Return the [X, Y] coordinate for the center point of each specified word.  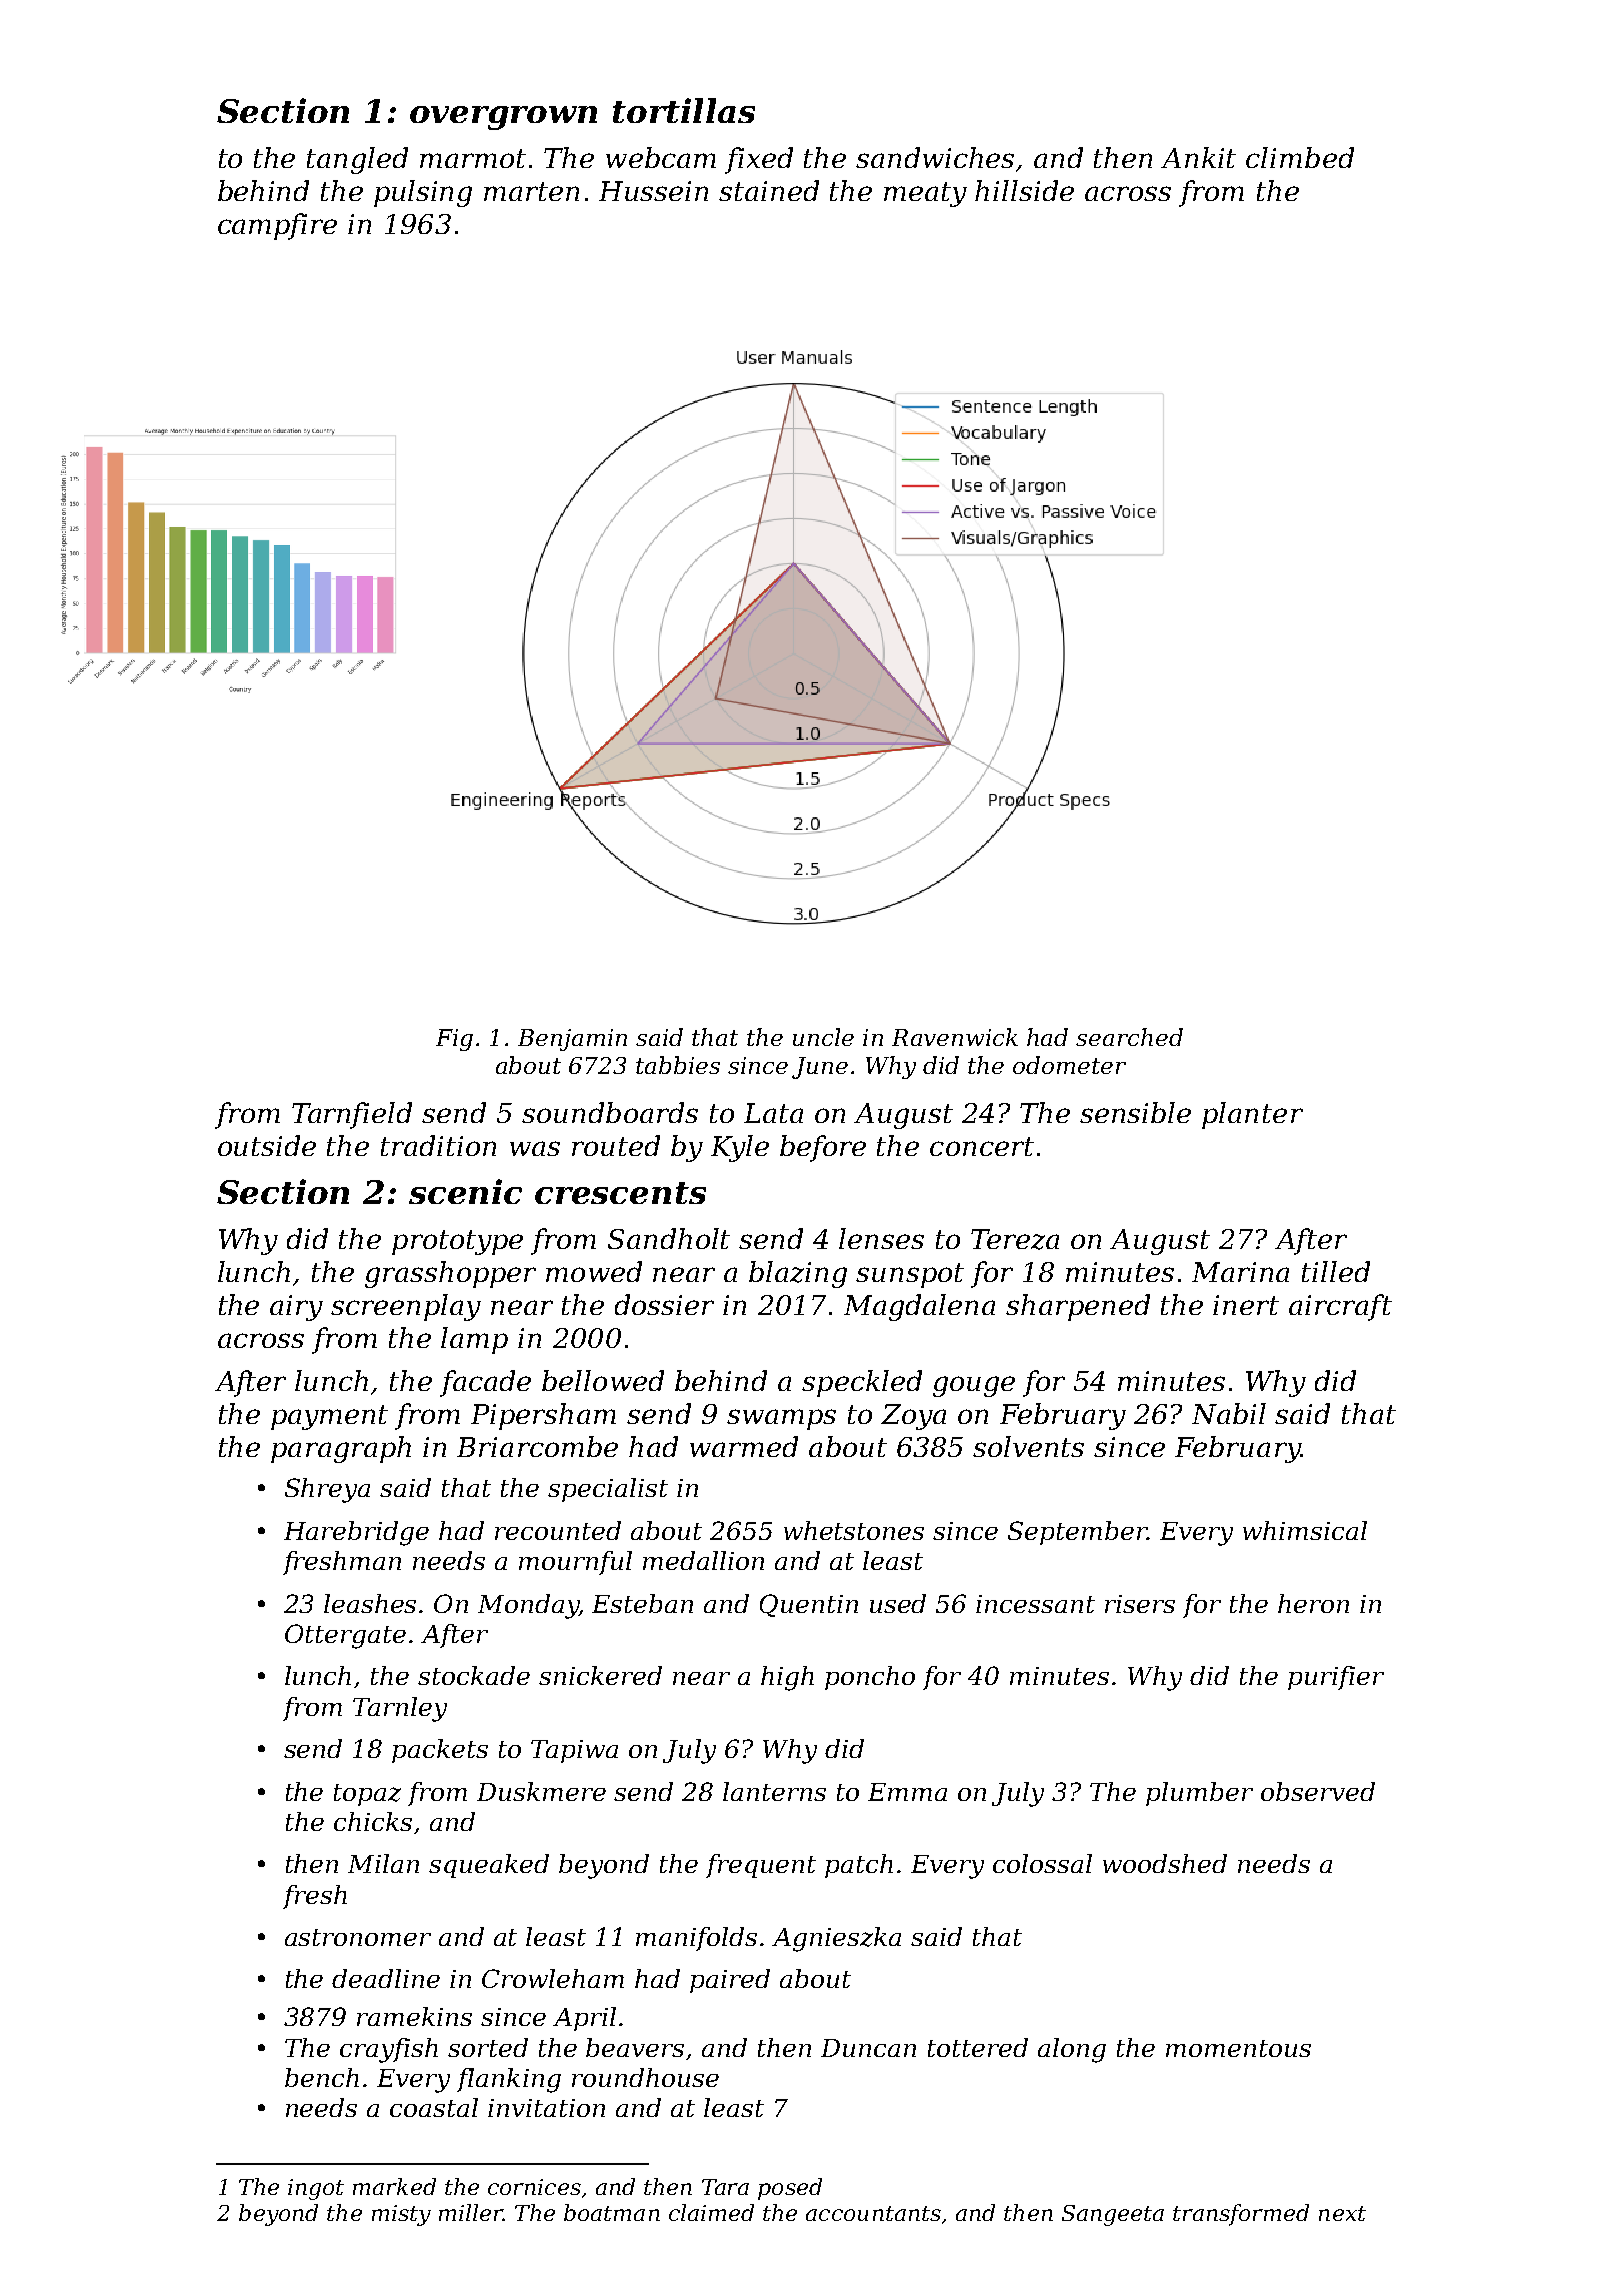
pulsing [423, 193]
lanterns [774, 1791]
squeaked [489, 1866]
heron [1313, 1603]
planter [1252, 1115]
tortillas [684, 110]
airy [296, 1308]
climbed [1300, 157]
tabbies [678, 1065]
